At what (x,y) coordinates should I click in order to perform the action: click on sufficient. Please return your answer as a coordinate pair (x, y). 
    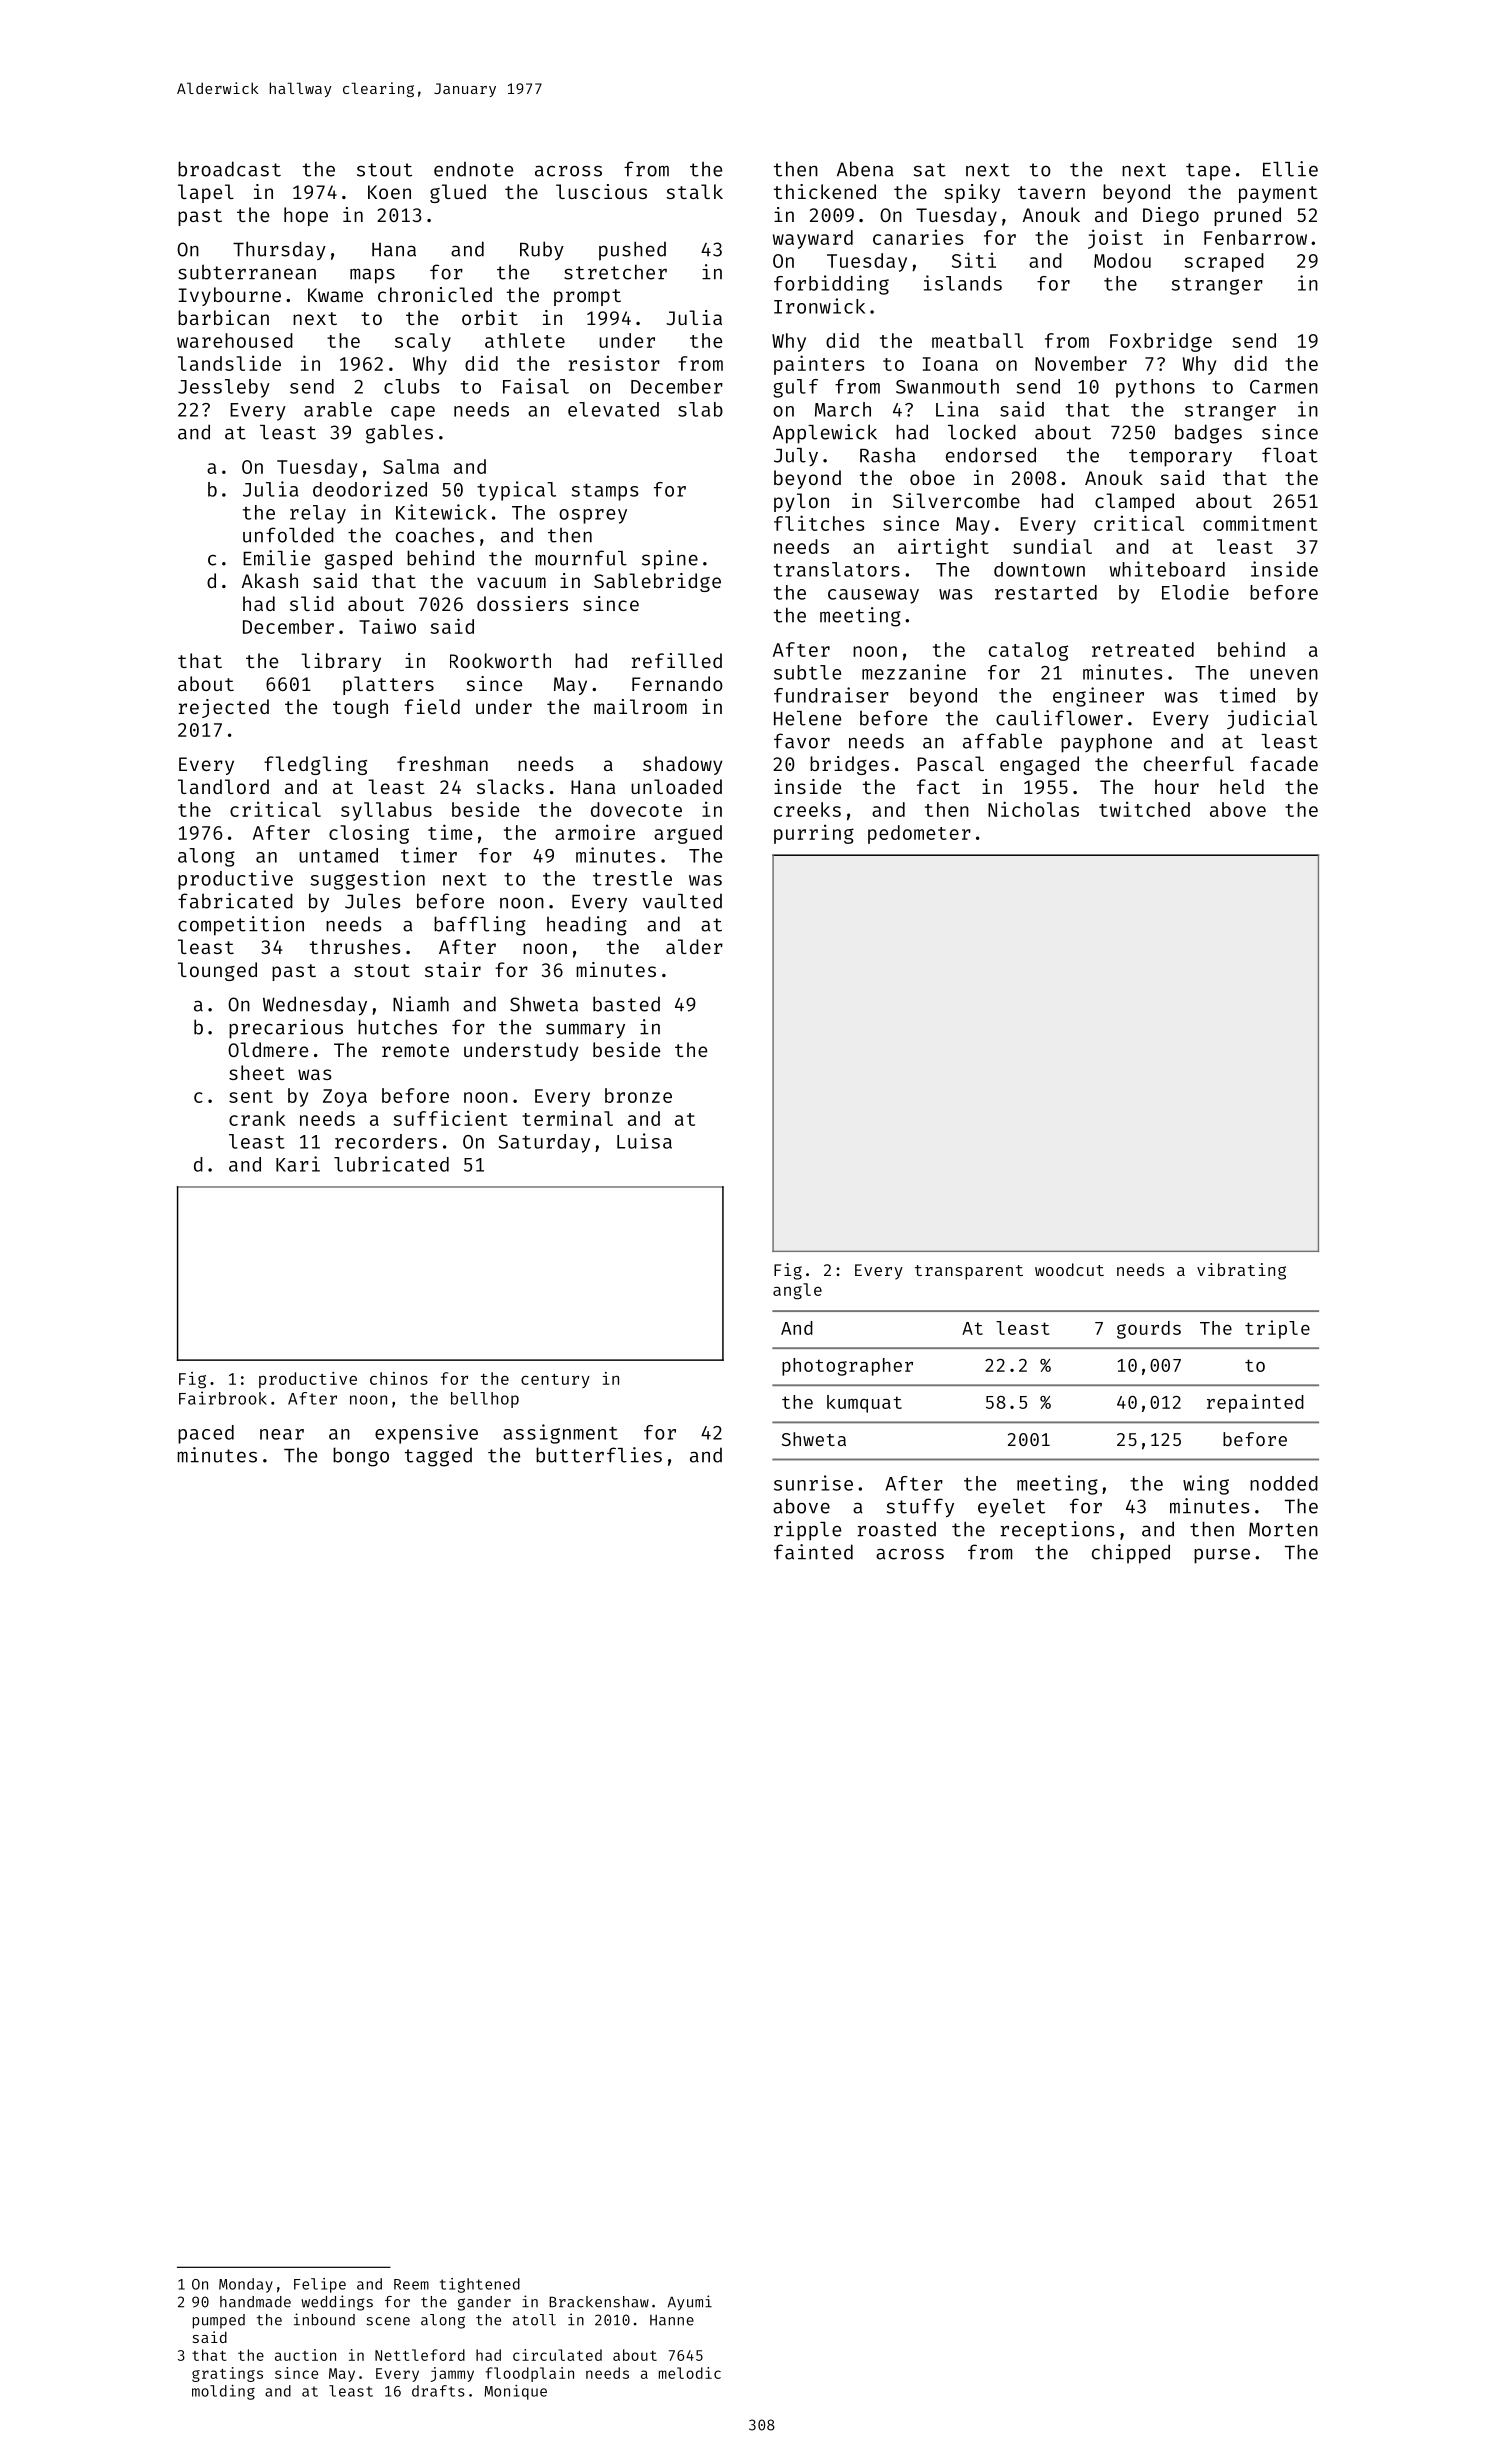
    Looking at the image, I should click on (450, 1118).
